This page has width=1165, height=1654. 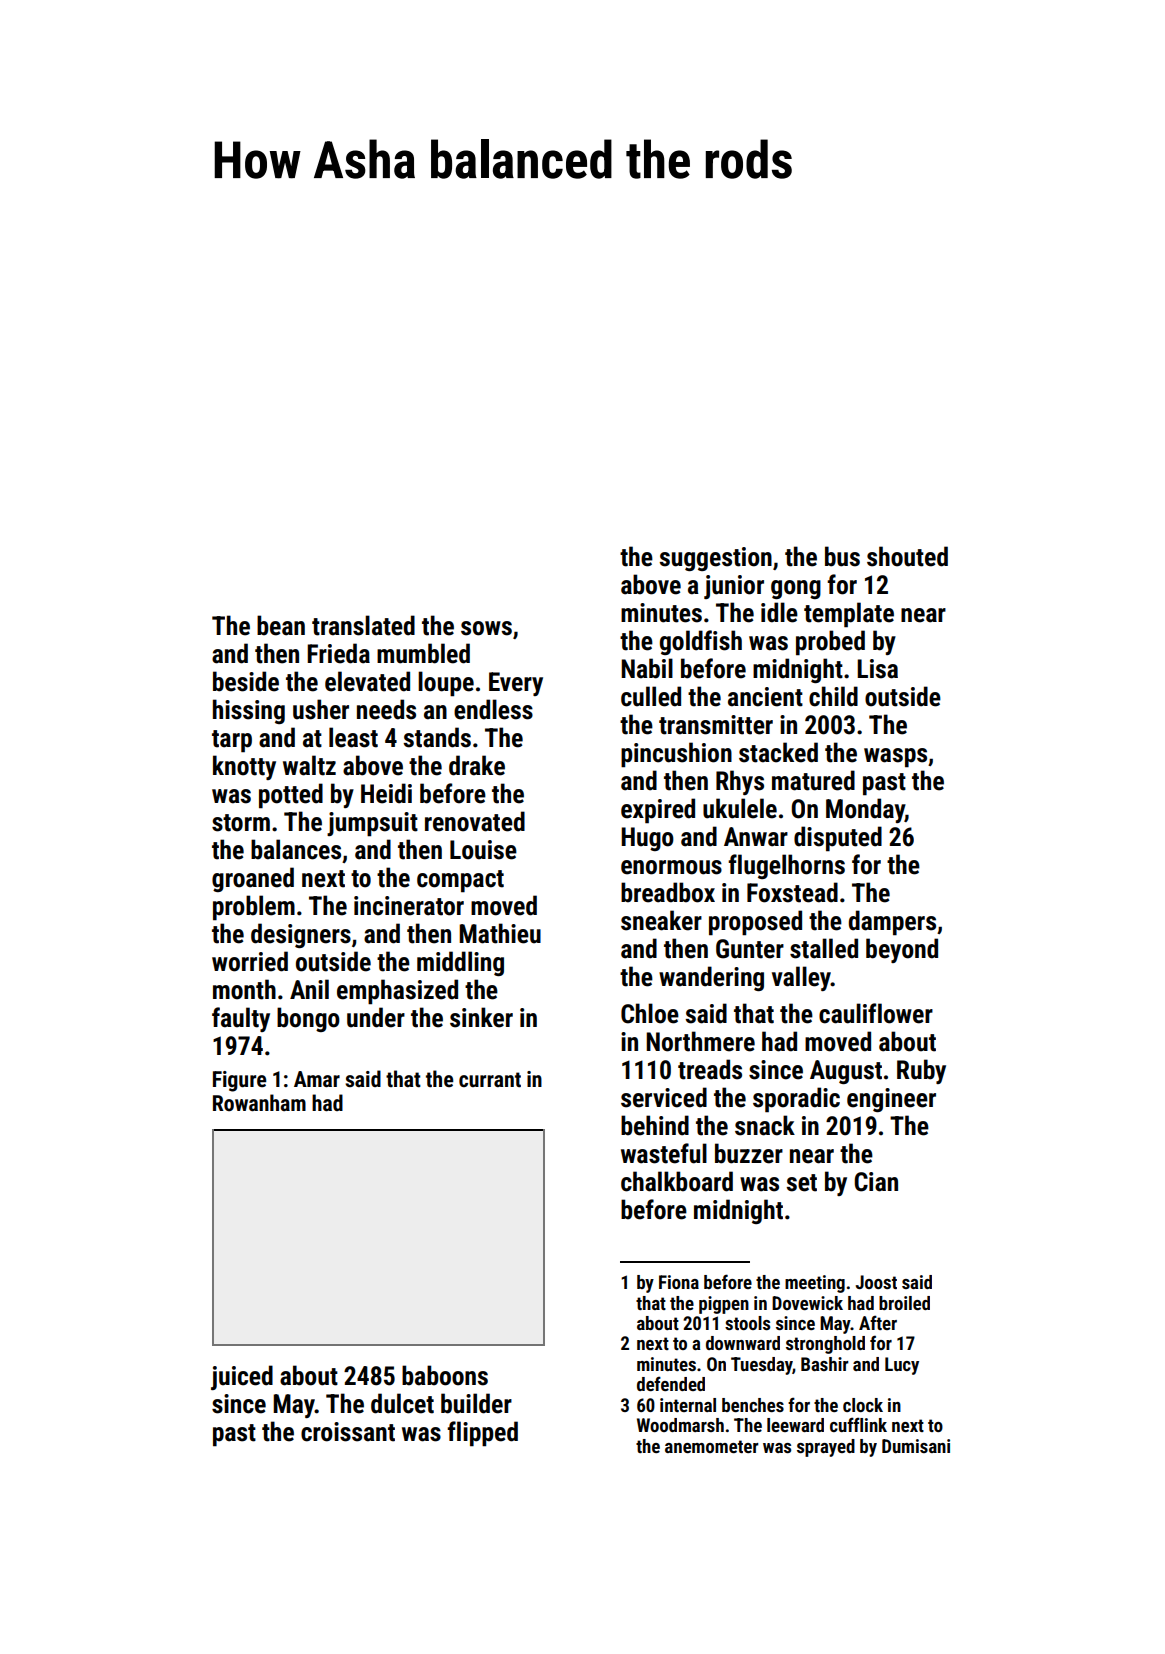 I want to click on goldfish, so click(x=701, y=642).
